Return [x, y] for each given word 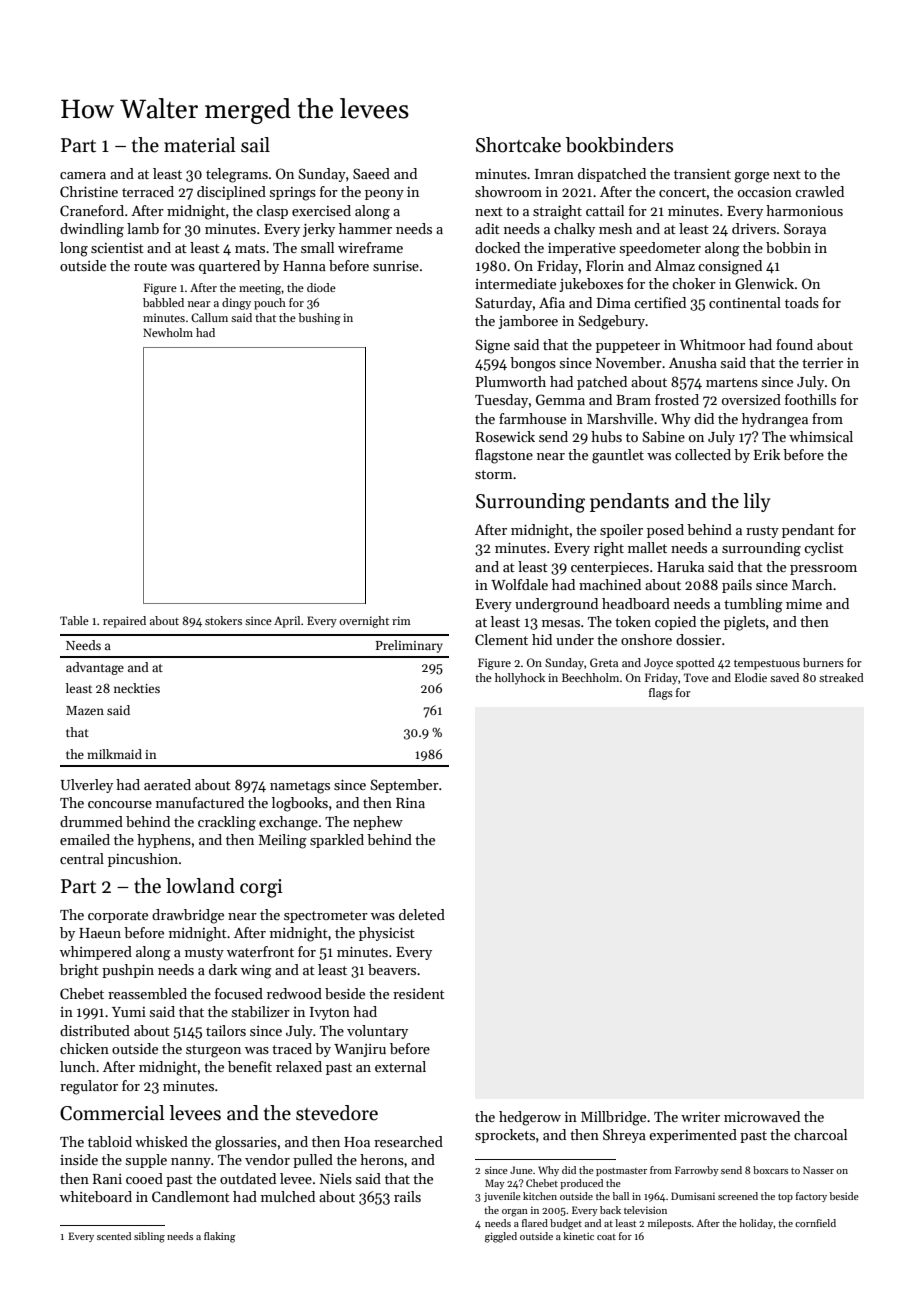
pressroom [823, 570]
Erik [767, 454]
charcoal [820, 1134]
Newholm [168, 332]
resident [419, 993]
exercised [321, 210]
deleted [422, 914]
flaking [220, 1237]
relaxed [299, 1066]
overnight [364, 622]
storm [494, 474]
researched [408, 1141]
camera [83, 175]
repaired [124, 622]
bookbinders [619, 145]
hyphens [164, 841]
